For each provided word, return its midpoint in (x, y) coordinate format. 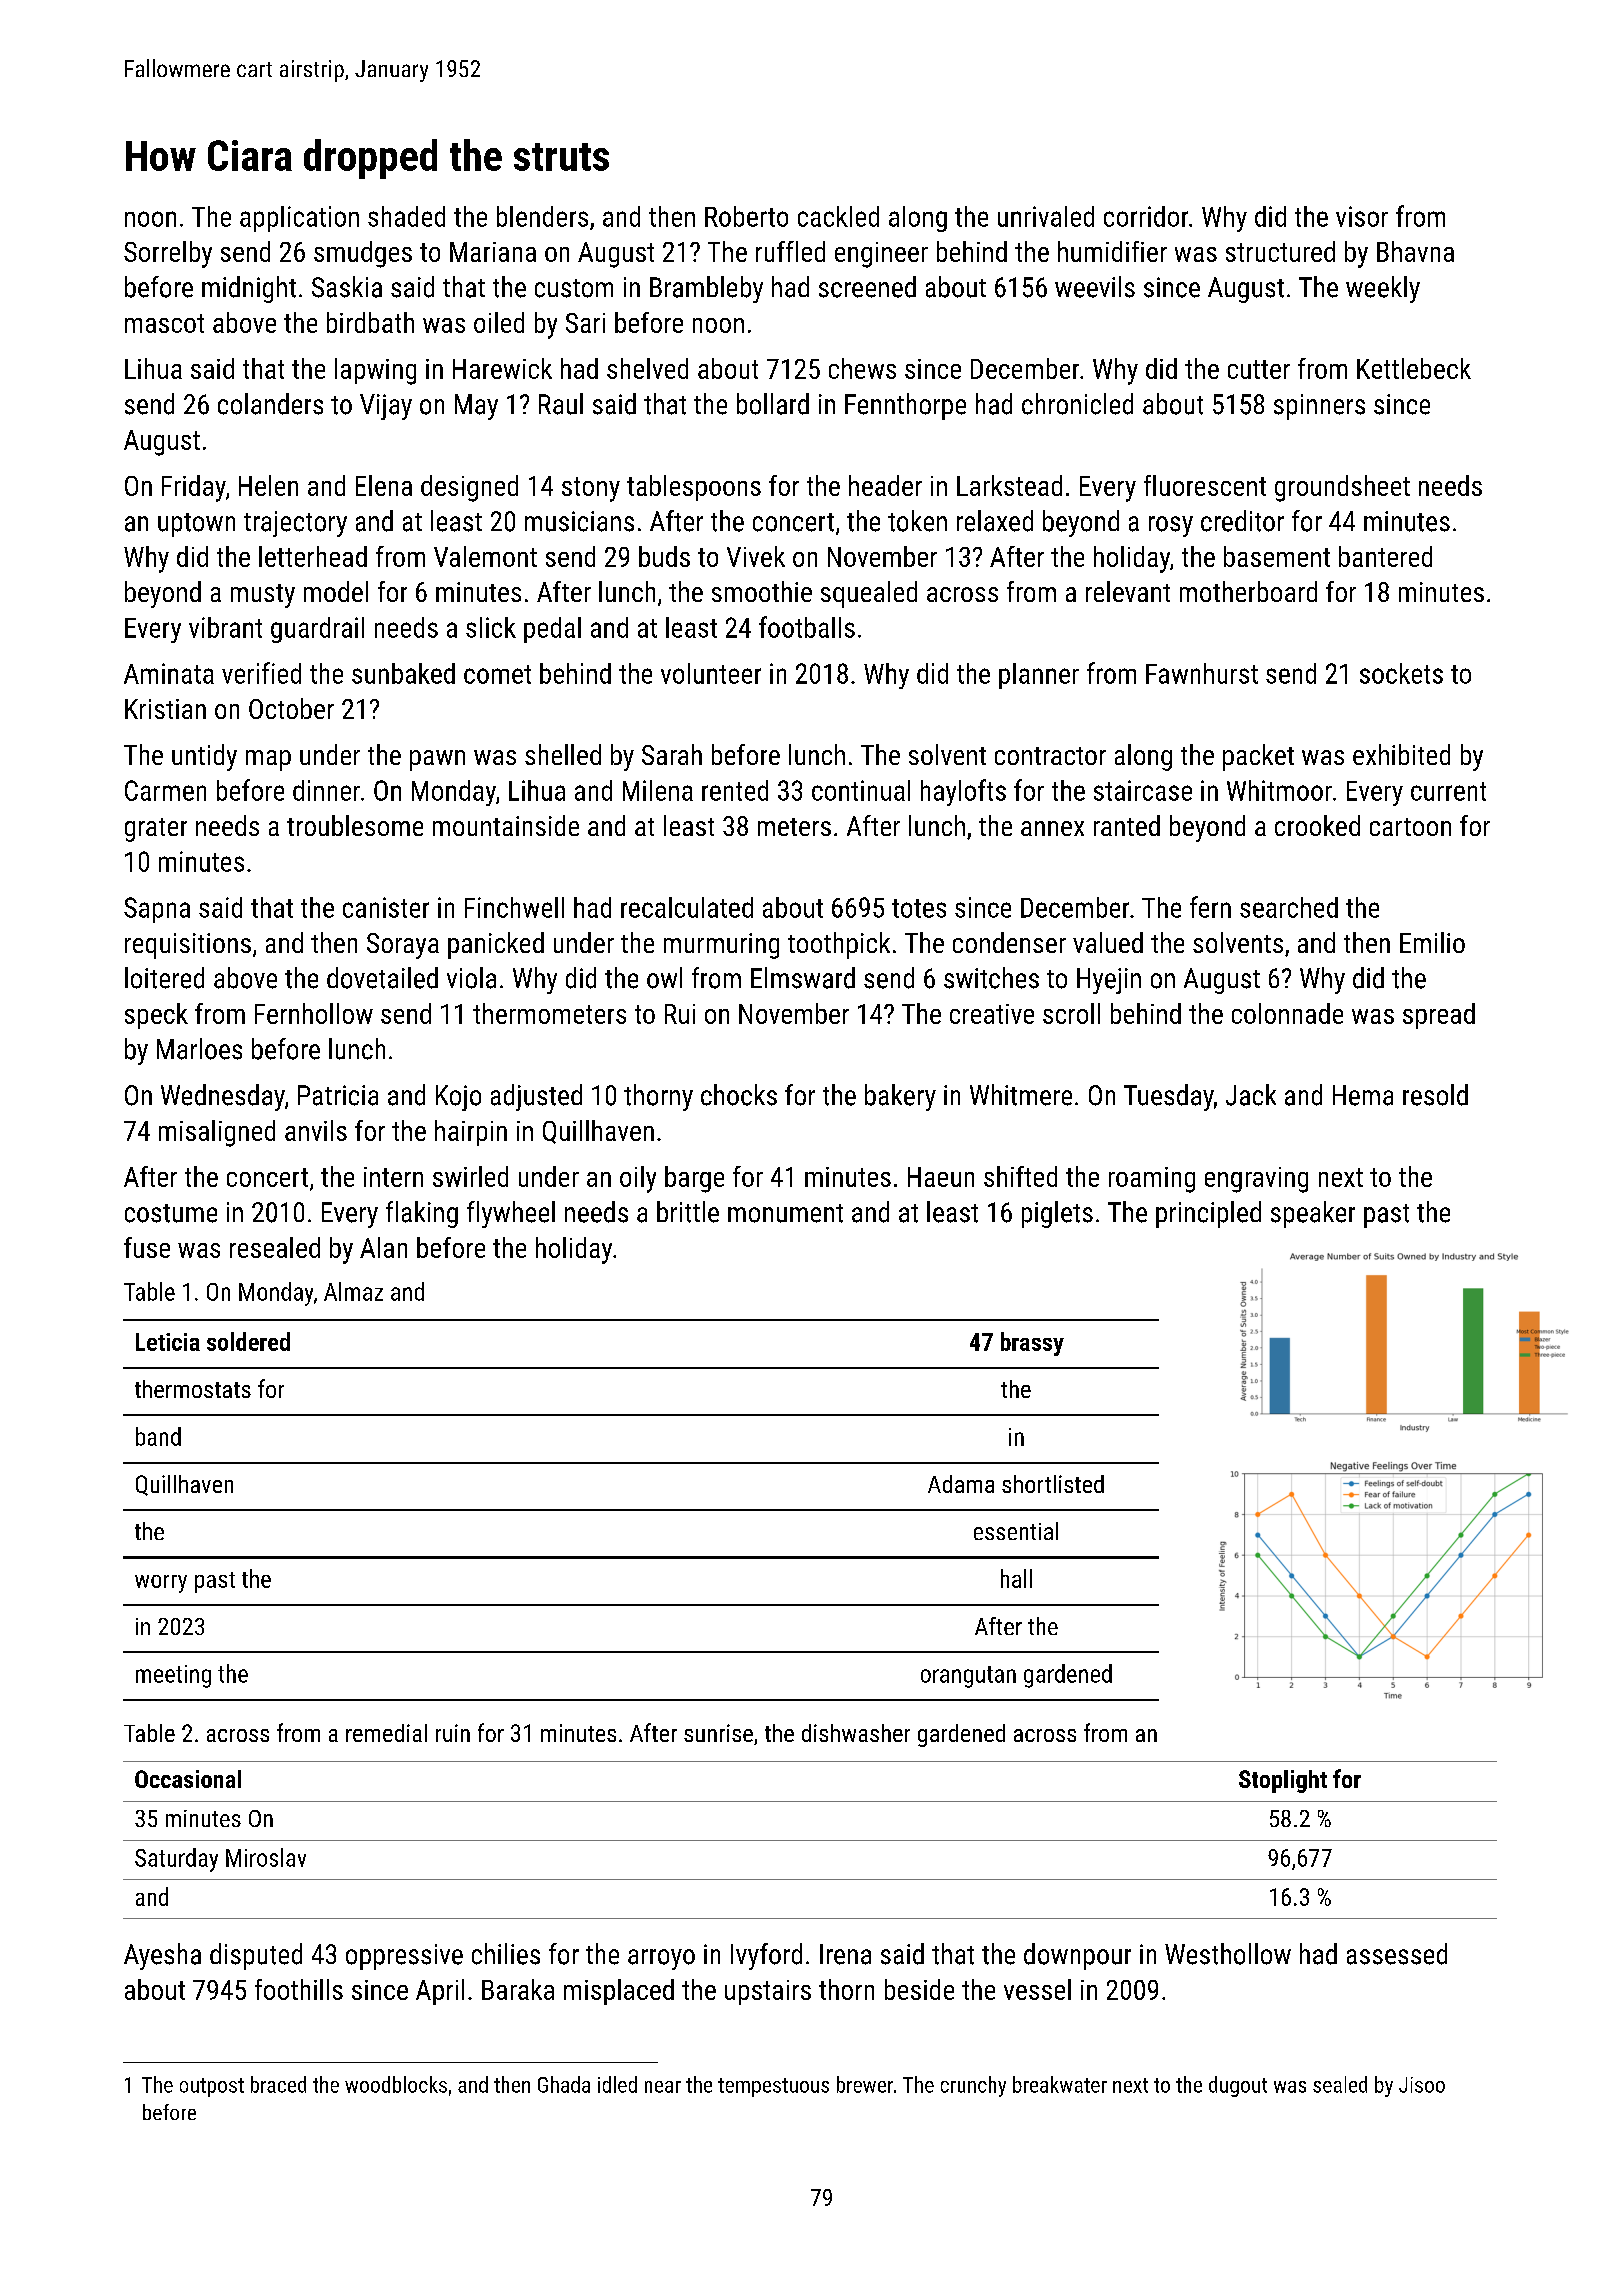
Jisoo (1422, 2085)
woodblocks (396, 2084)
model (336, 591)
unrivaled (1046, 216)
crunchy (973, 2086)
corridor (1146, 216)
